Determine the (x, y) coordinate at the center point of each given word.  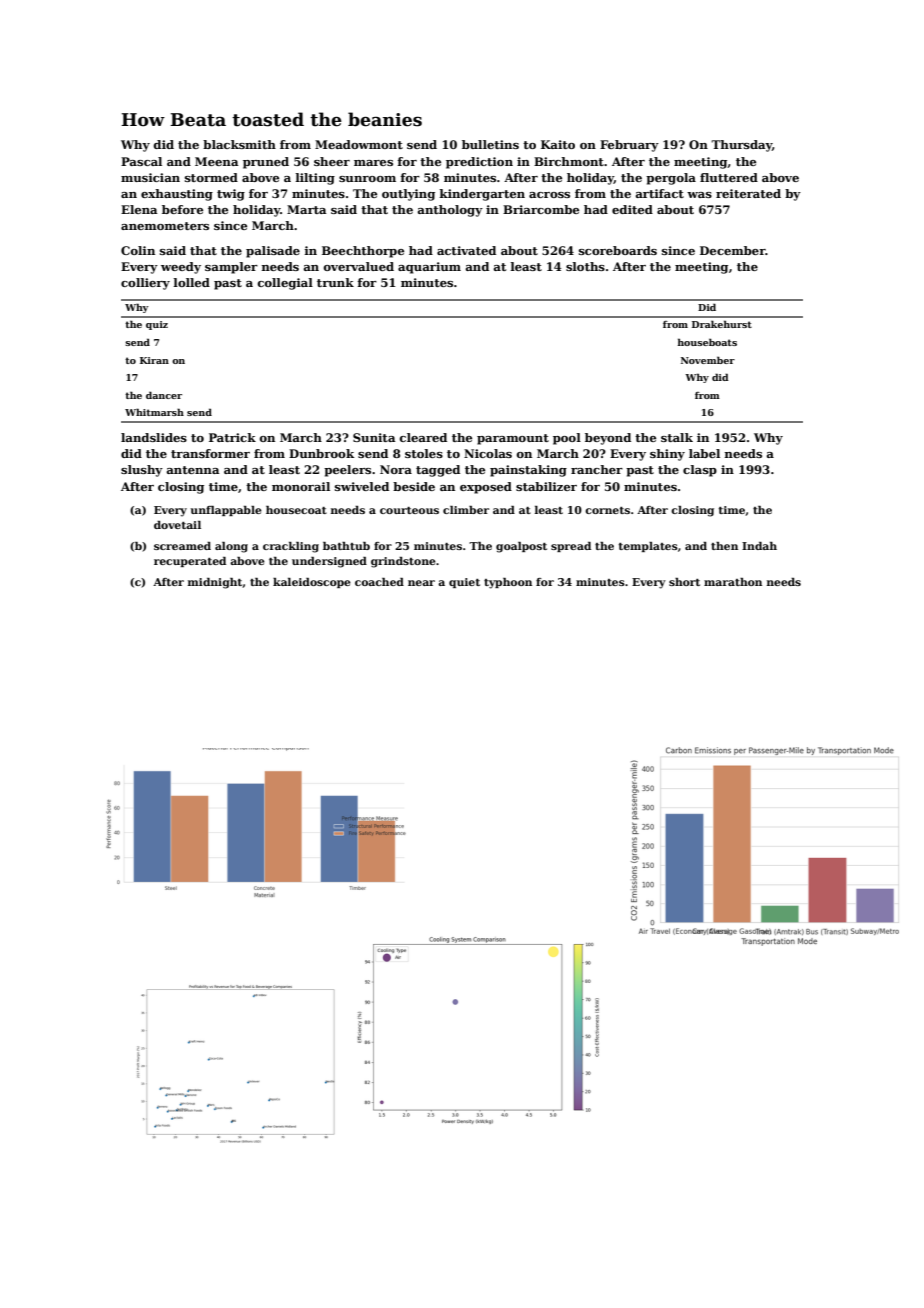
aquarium (429, 268)
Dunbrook (321, 453)
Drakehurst (722, 324)
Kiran (154, 360)
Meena (217, 161)
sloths (585, 266)
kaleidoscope (312, 583)
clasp (700, 471)
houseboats (707, 342)
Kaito (558, 144)
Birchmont (569, 161)
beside (414, 486)
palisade (273, 252)
